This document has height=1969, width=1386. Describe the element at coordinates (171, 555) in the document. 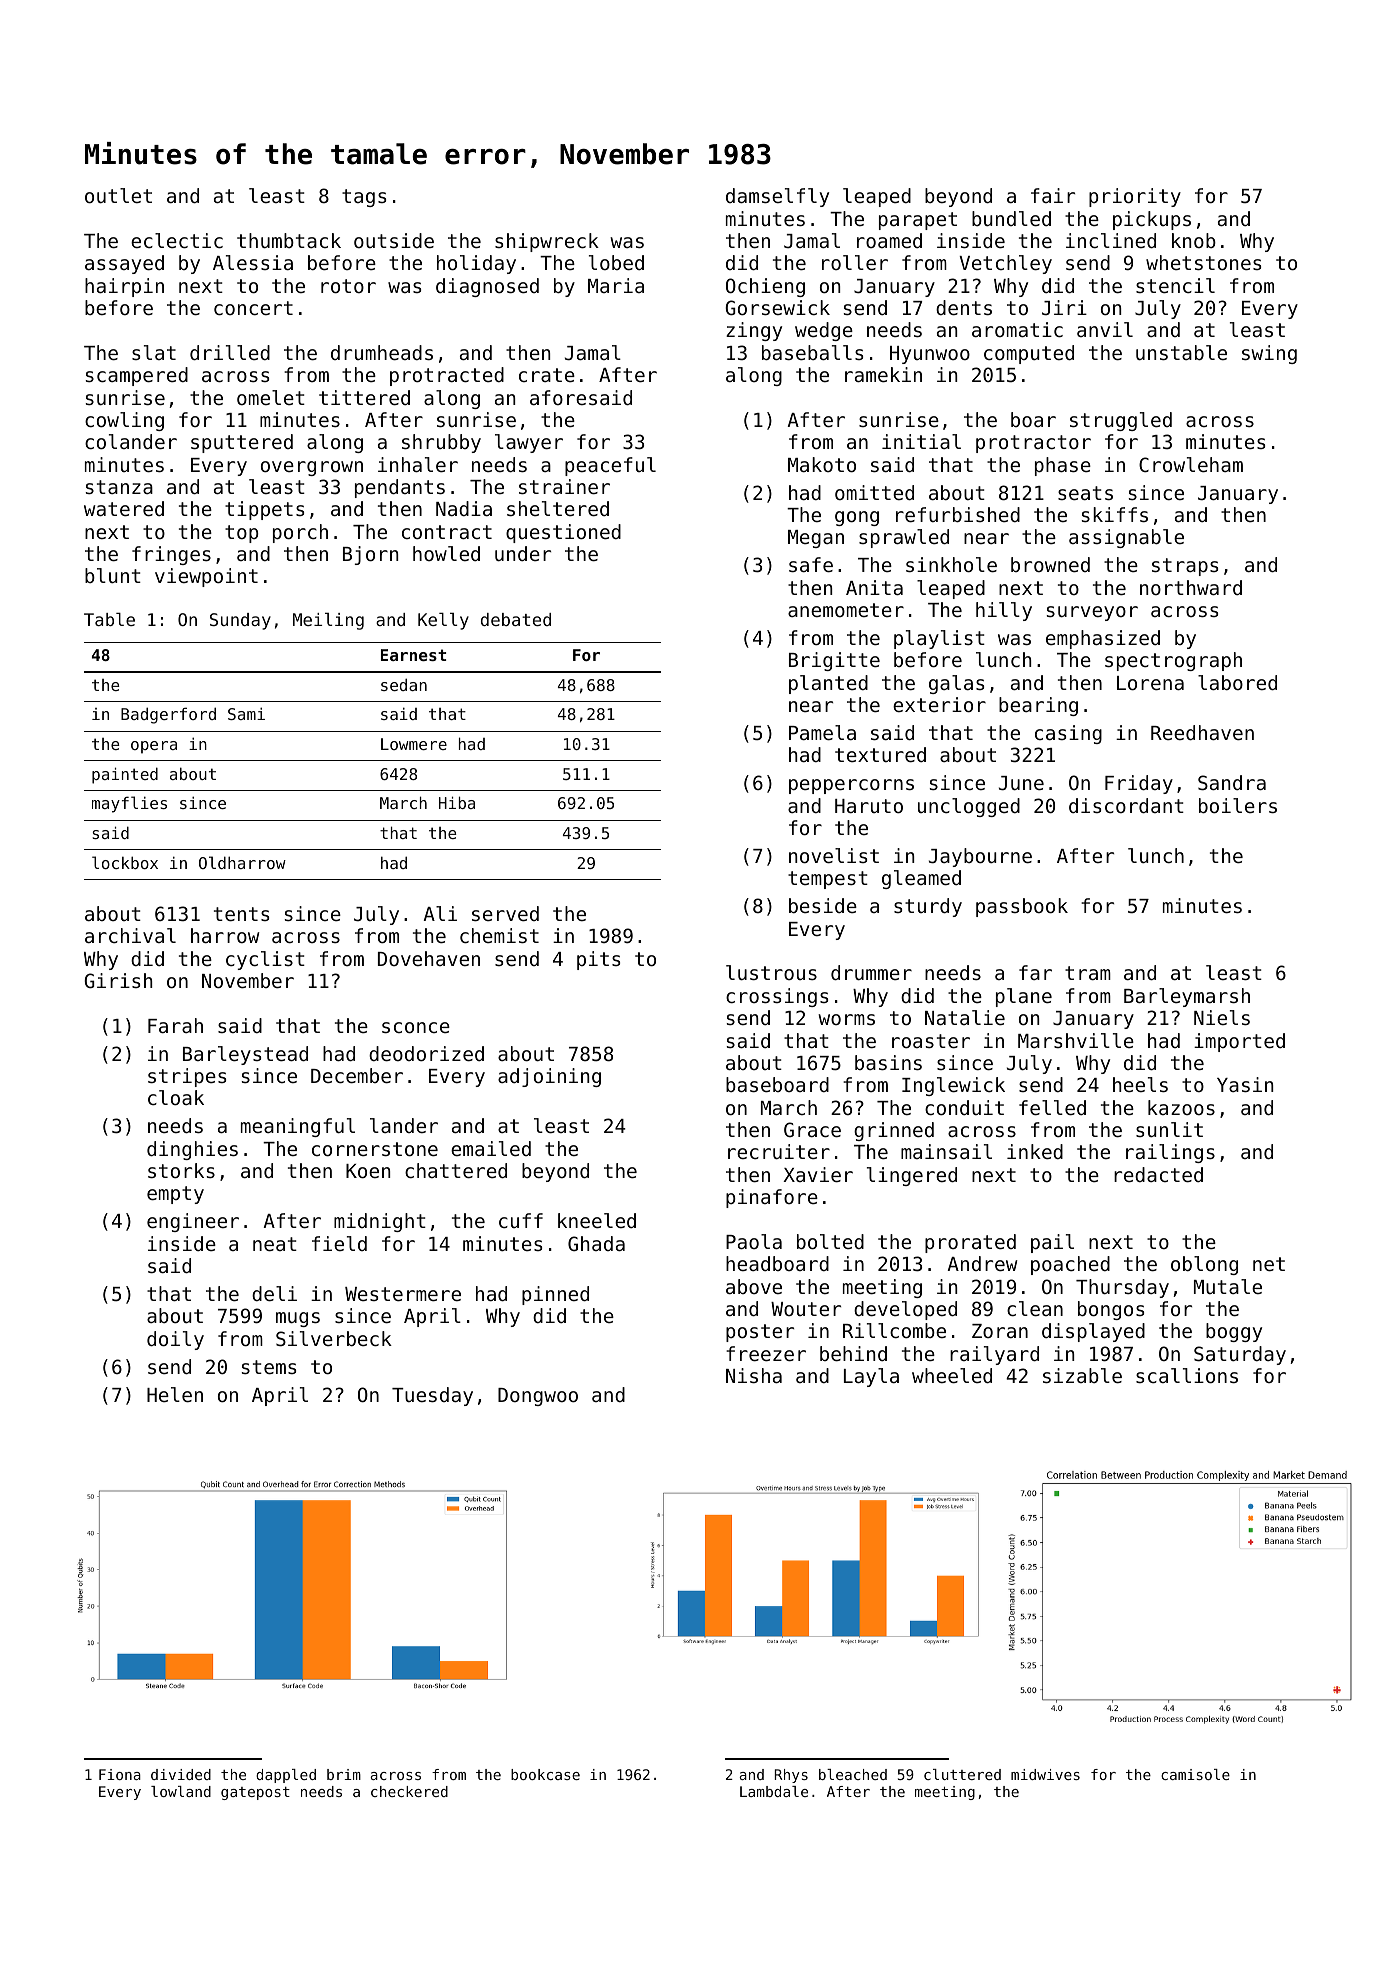

I see `fringes` at that location.
